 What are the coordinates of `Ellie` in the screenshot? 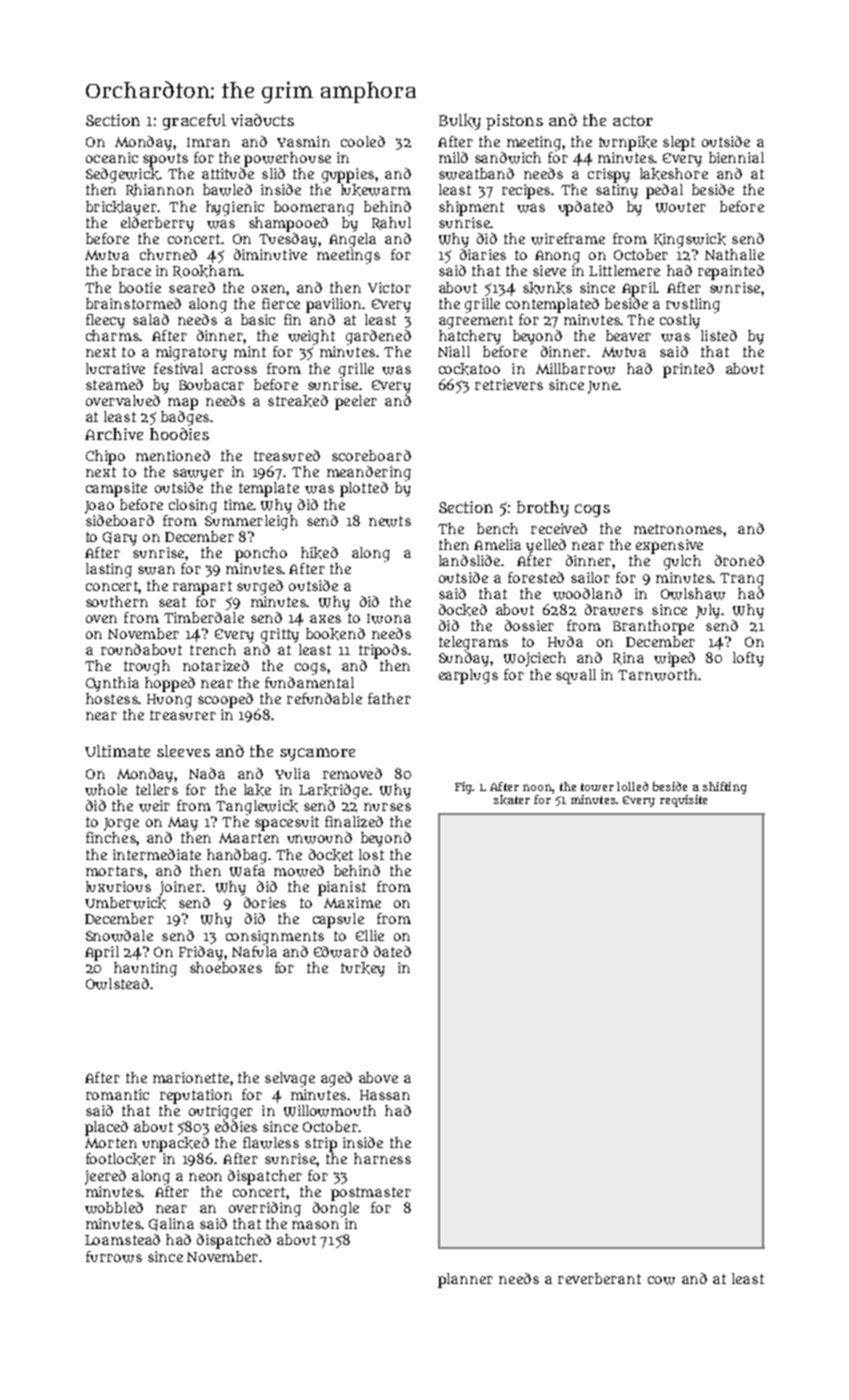 It's located at (370, 935).
